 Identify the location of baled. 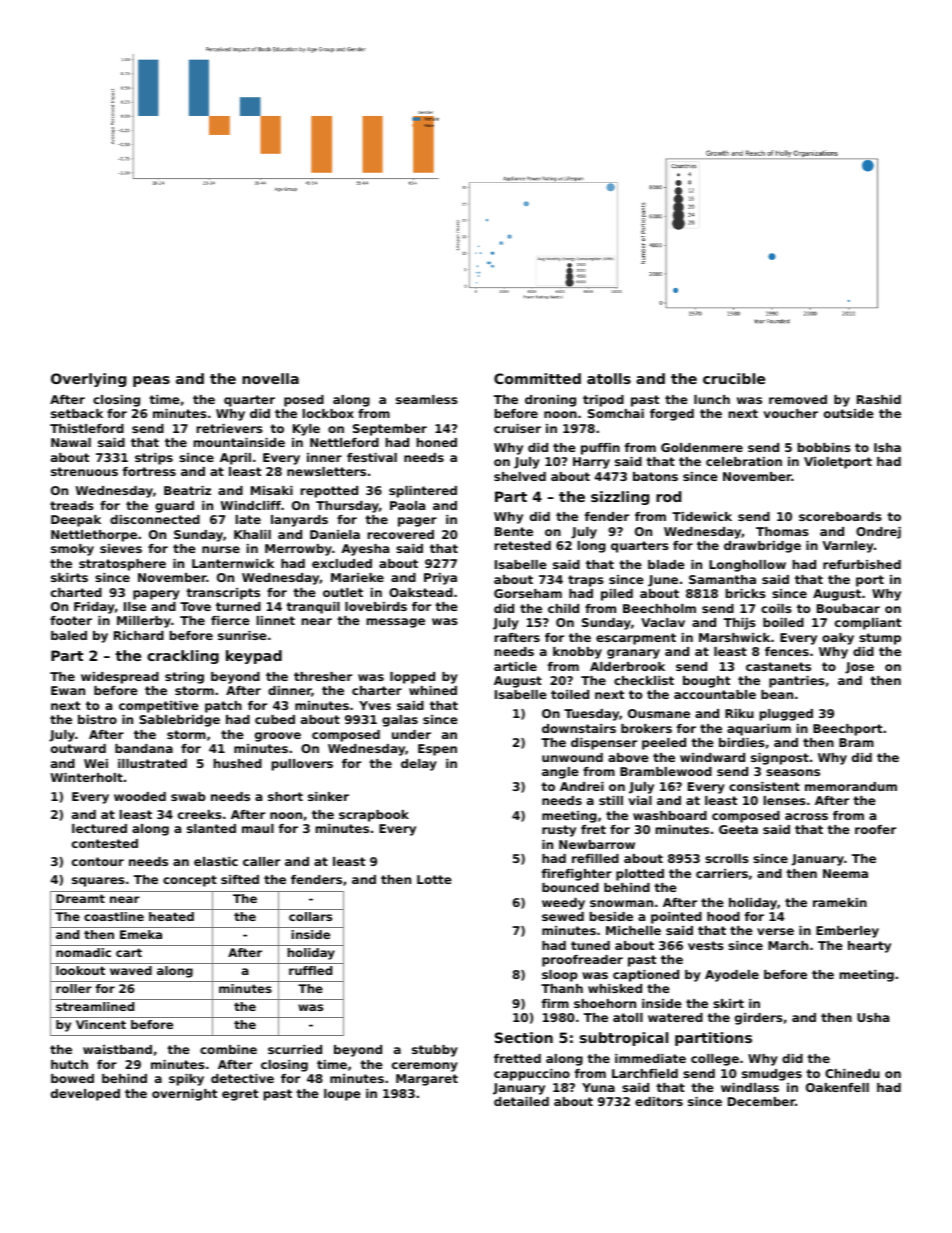
(69, 635).
